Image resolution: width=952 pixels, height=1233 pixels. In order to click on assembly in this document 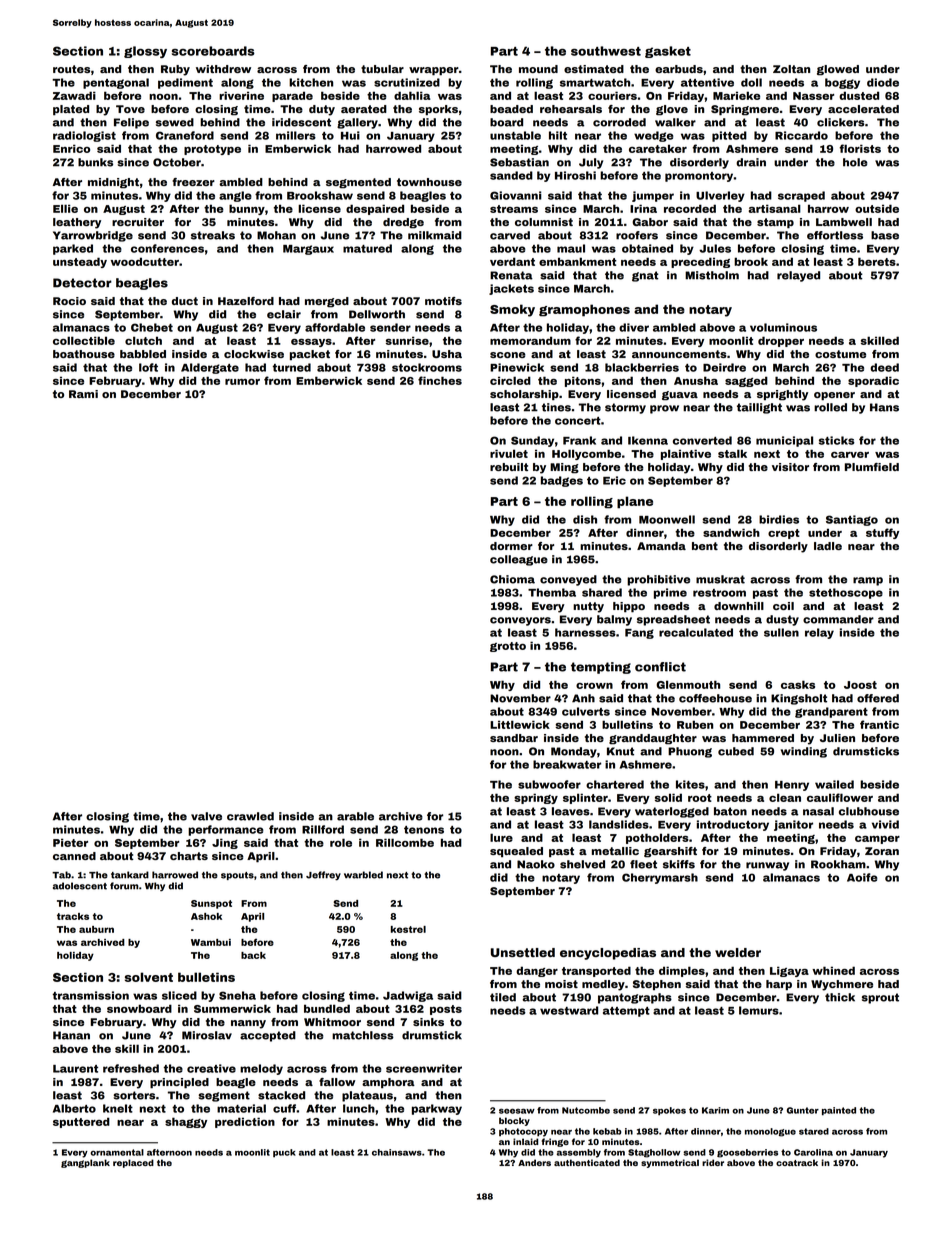, I will do `click(579, 1153)`.
